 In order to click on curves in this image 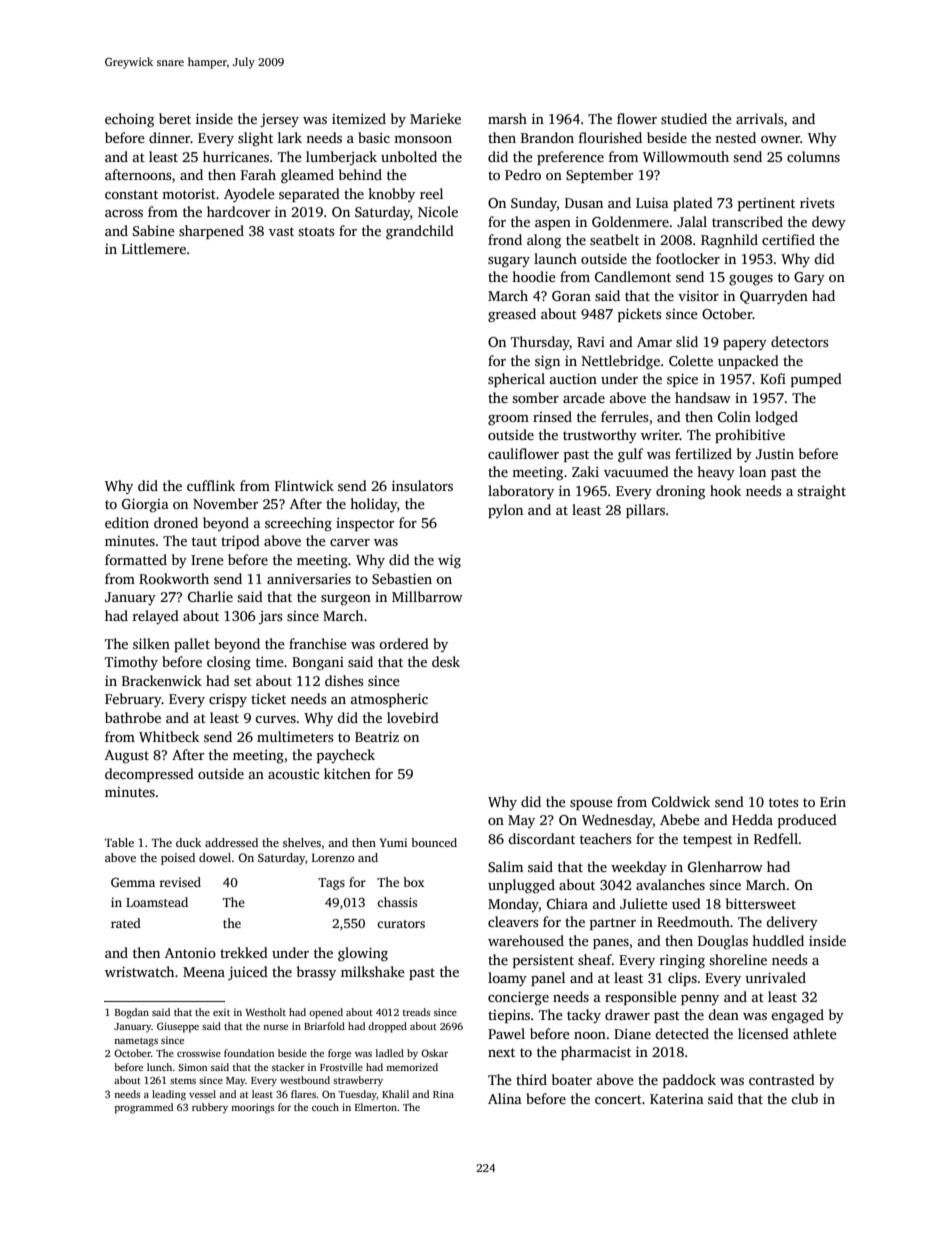, I will do `click(275, 719)`.
